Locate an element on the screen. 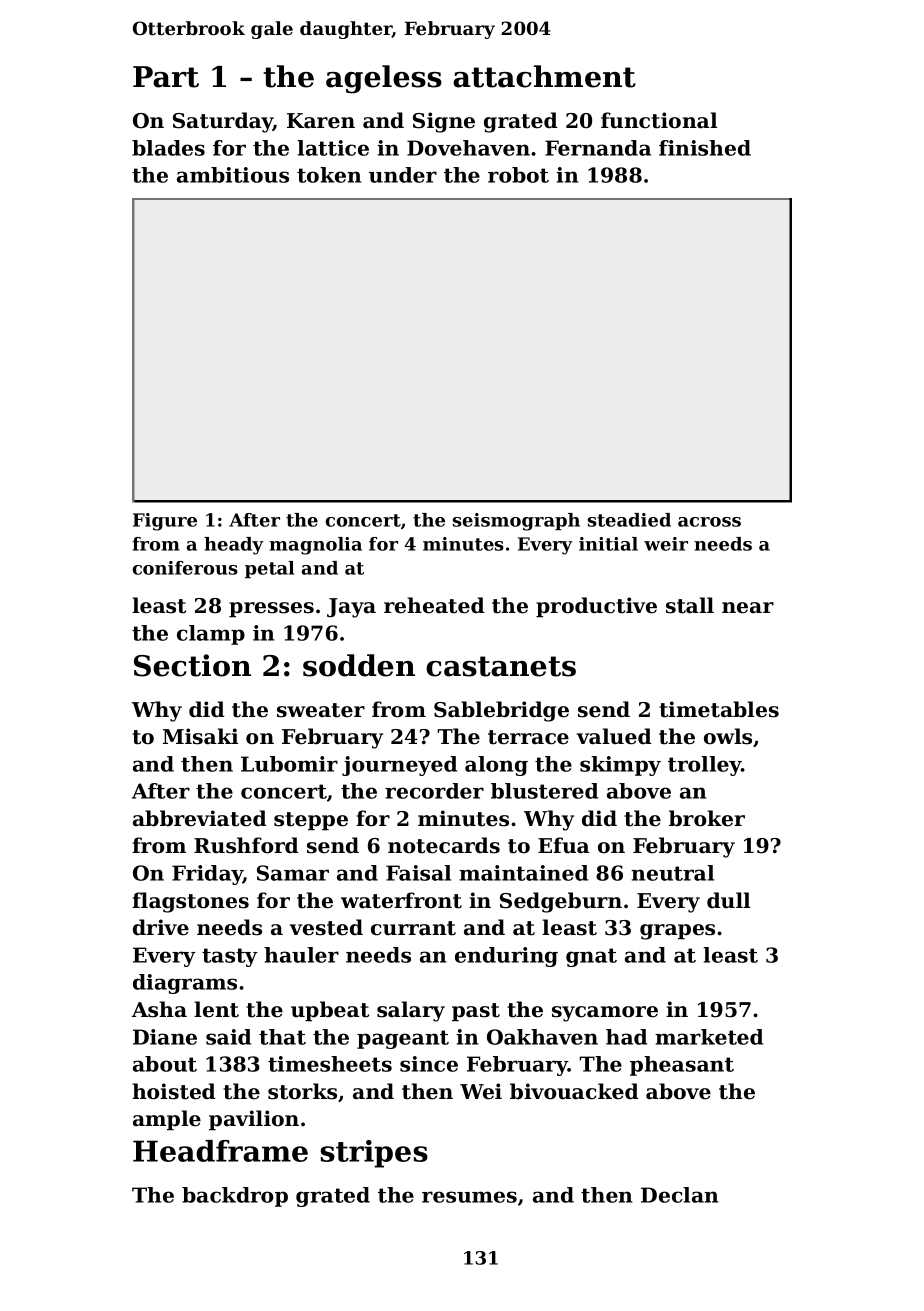 The width and height of the screenshot is (924, 1311). across is located at coordinates (709, 522).
